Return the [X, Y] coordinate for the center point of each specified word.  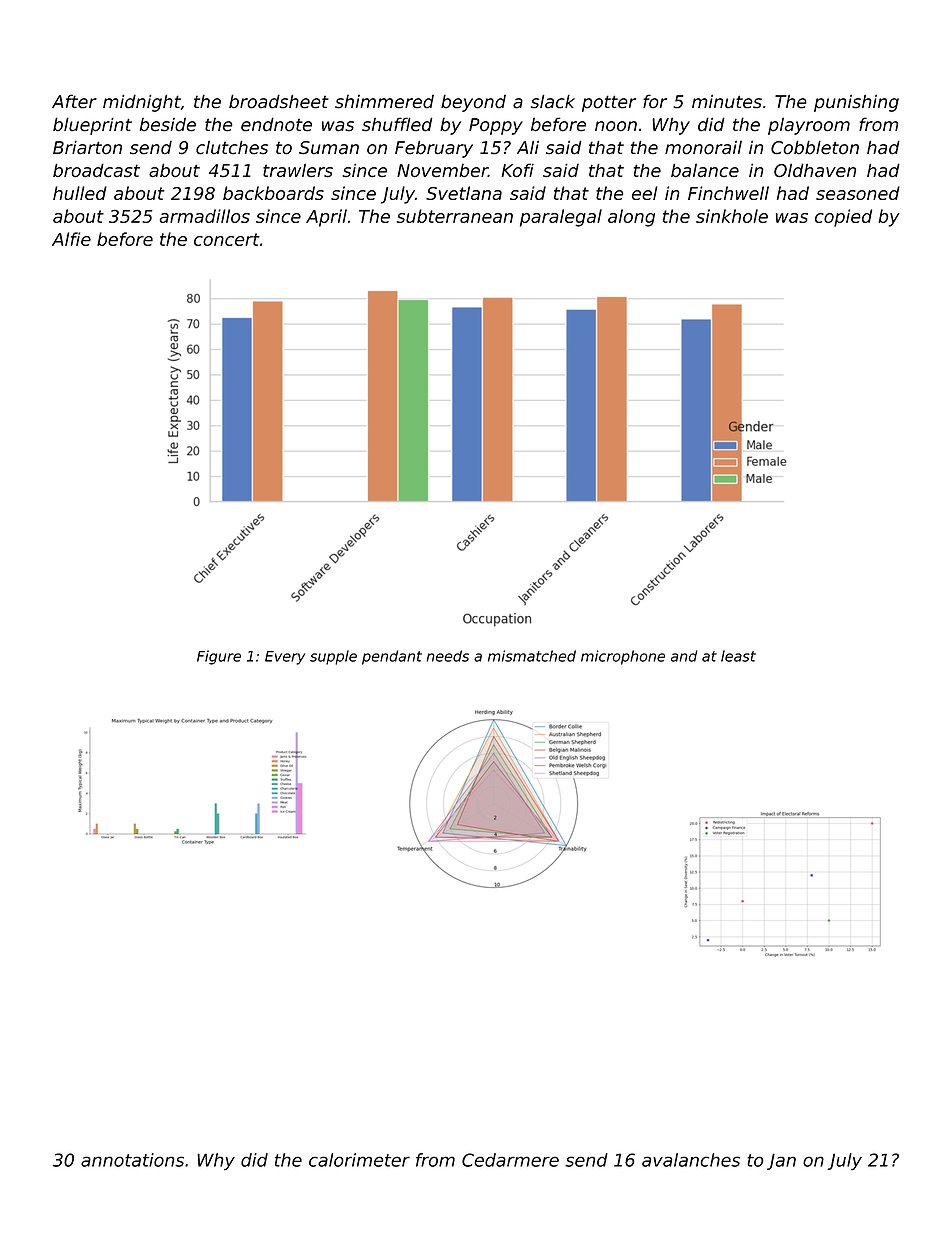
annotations [132, 1160]
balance [705, 170]
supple [333, 657]
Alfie [71, 239]
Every [285, 658]
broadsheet [279, 101]
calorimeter [359, 1160]
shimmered [384, 102]
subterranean [455, 216]
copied [843, 218]
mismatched [532, 656]
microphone [623, 657]
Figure [219, 657]
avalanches [691, 1160]
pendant [392, 657]
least [738, 656]
